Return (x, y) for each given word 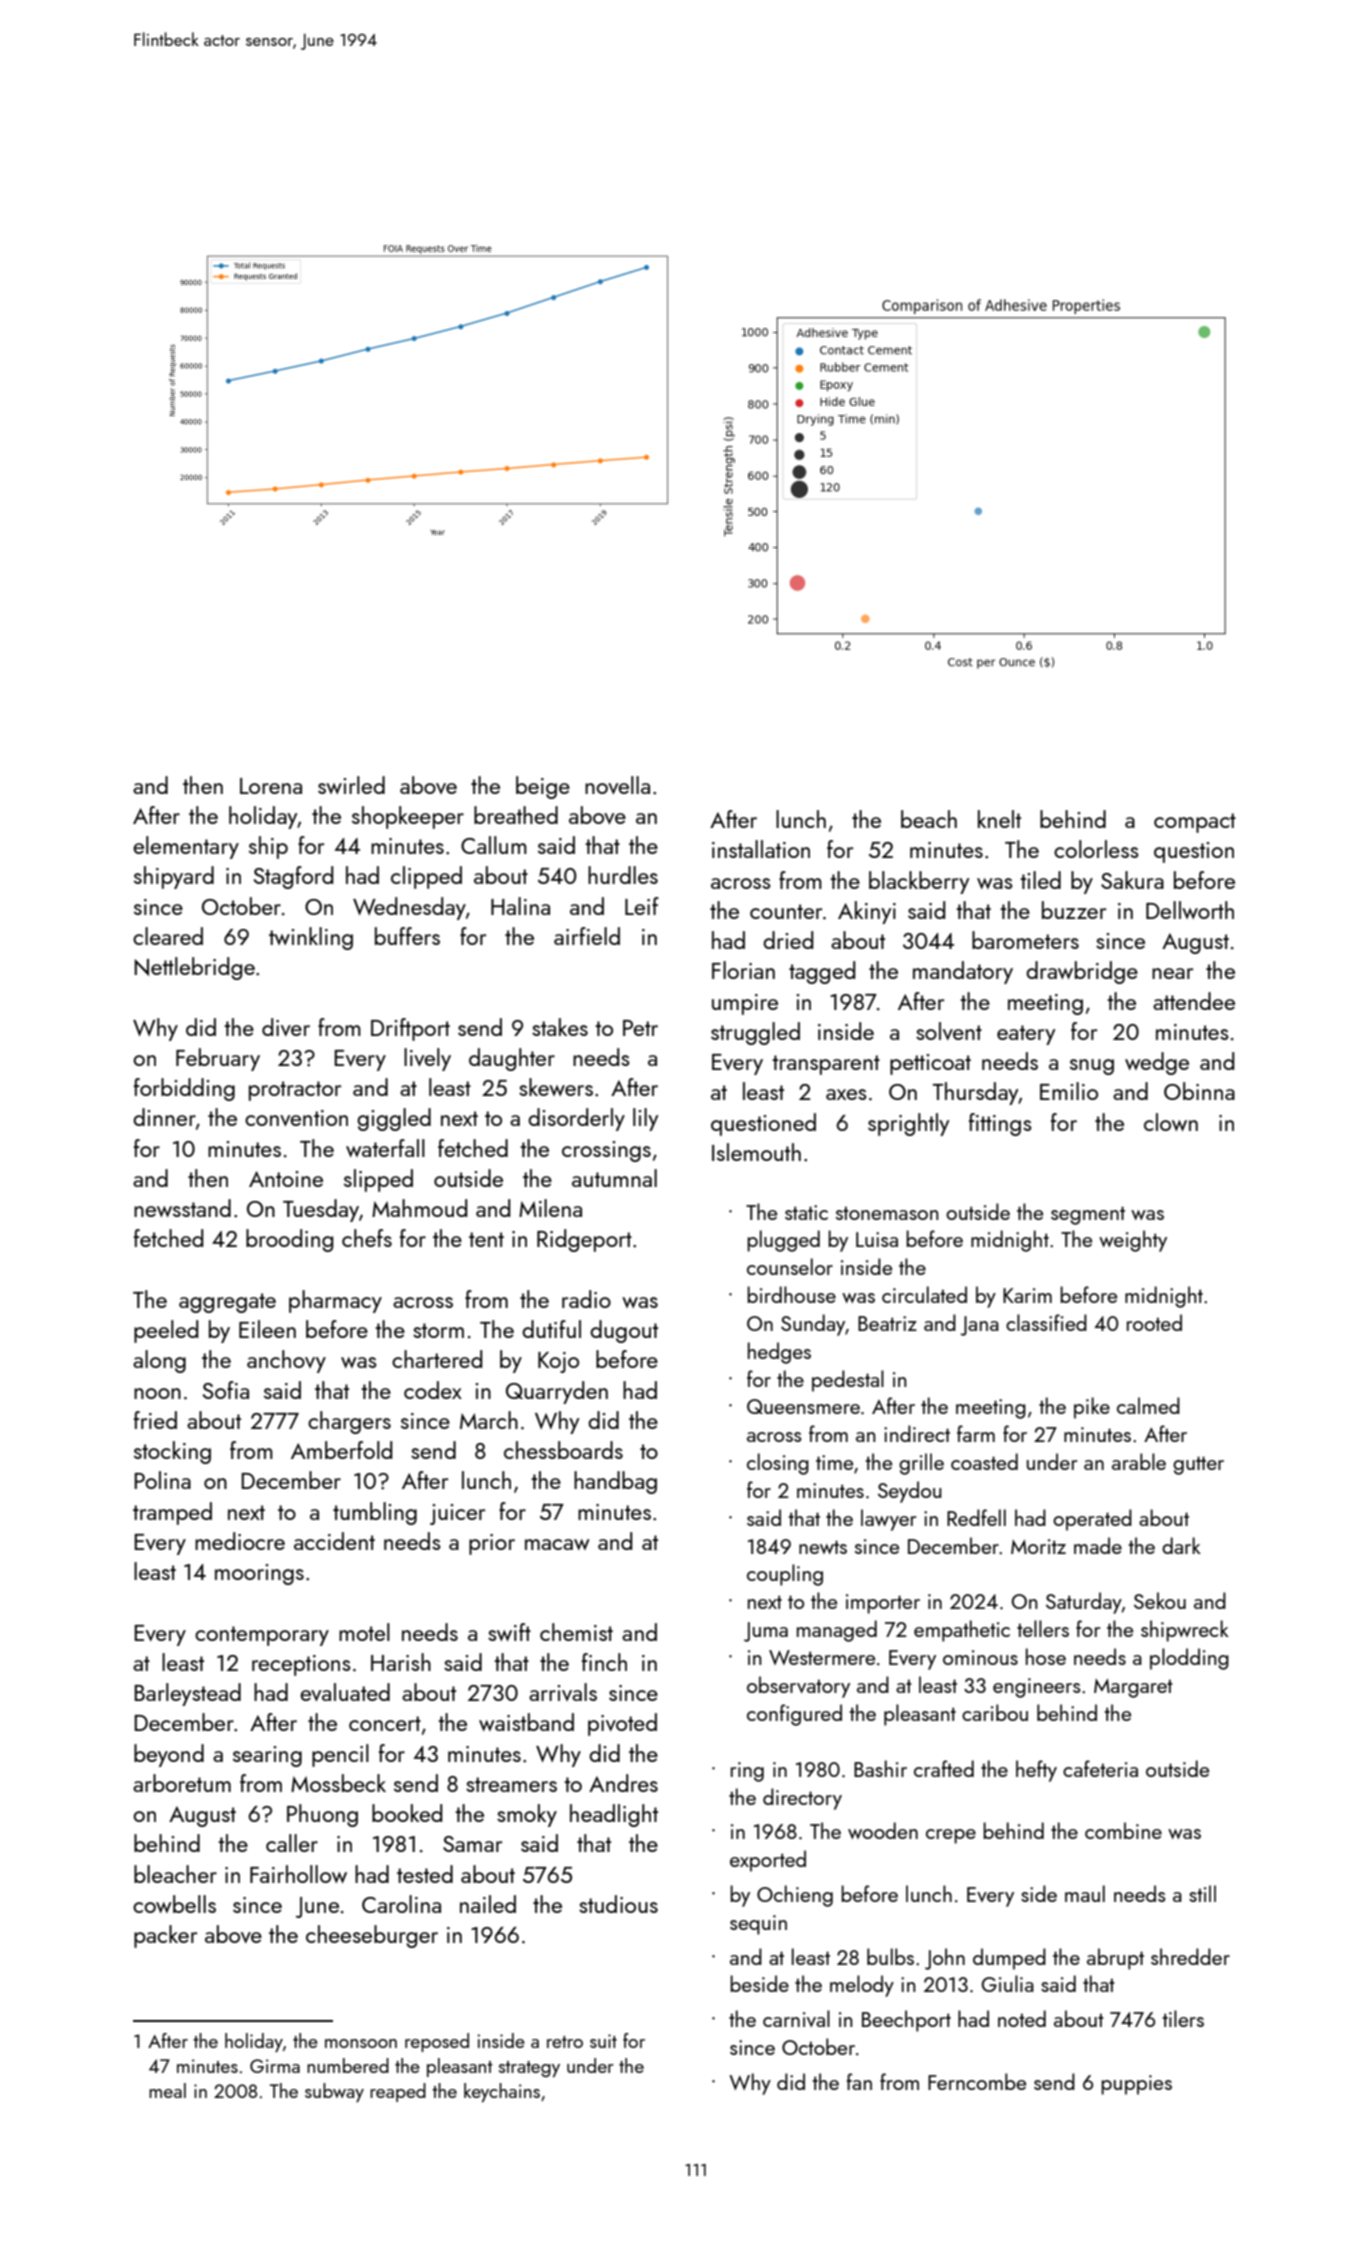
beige (543, 787)
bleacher (175, 1874)
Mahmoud (419, 1208)
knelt (999, 819)
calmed (1148, 1405)
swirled (351, 785)
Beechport (906, 2021)
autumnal (614, 1178)
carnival (796, 2018)
